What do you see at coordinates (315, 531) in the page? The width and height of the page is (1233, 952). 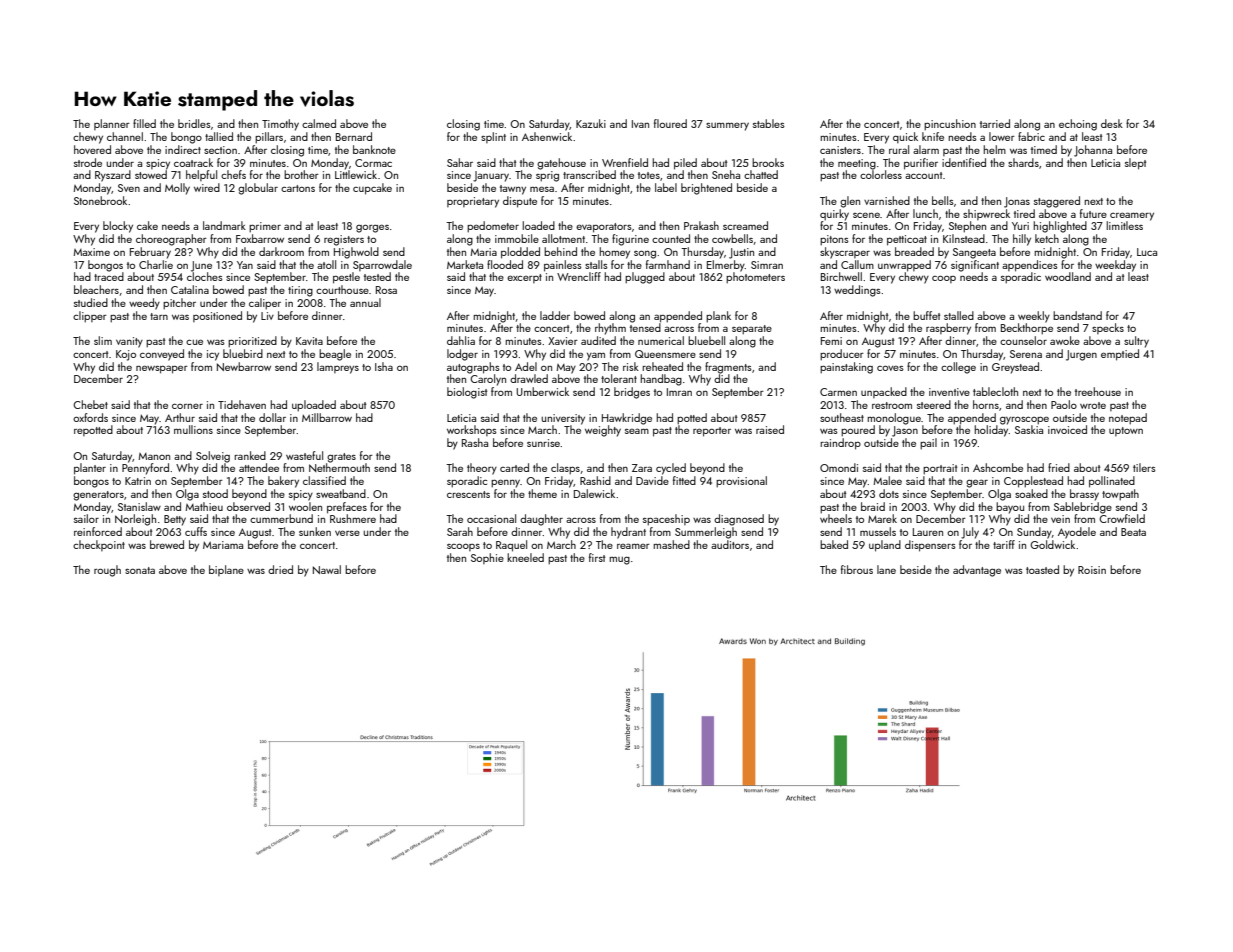 I see `sunken` at bounding box center [315, 531].
